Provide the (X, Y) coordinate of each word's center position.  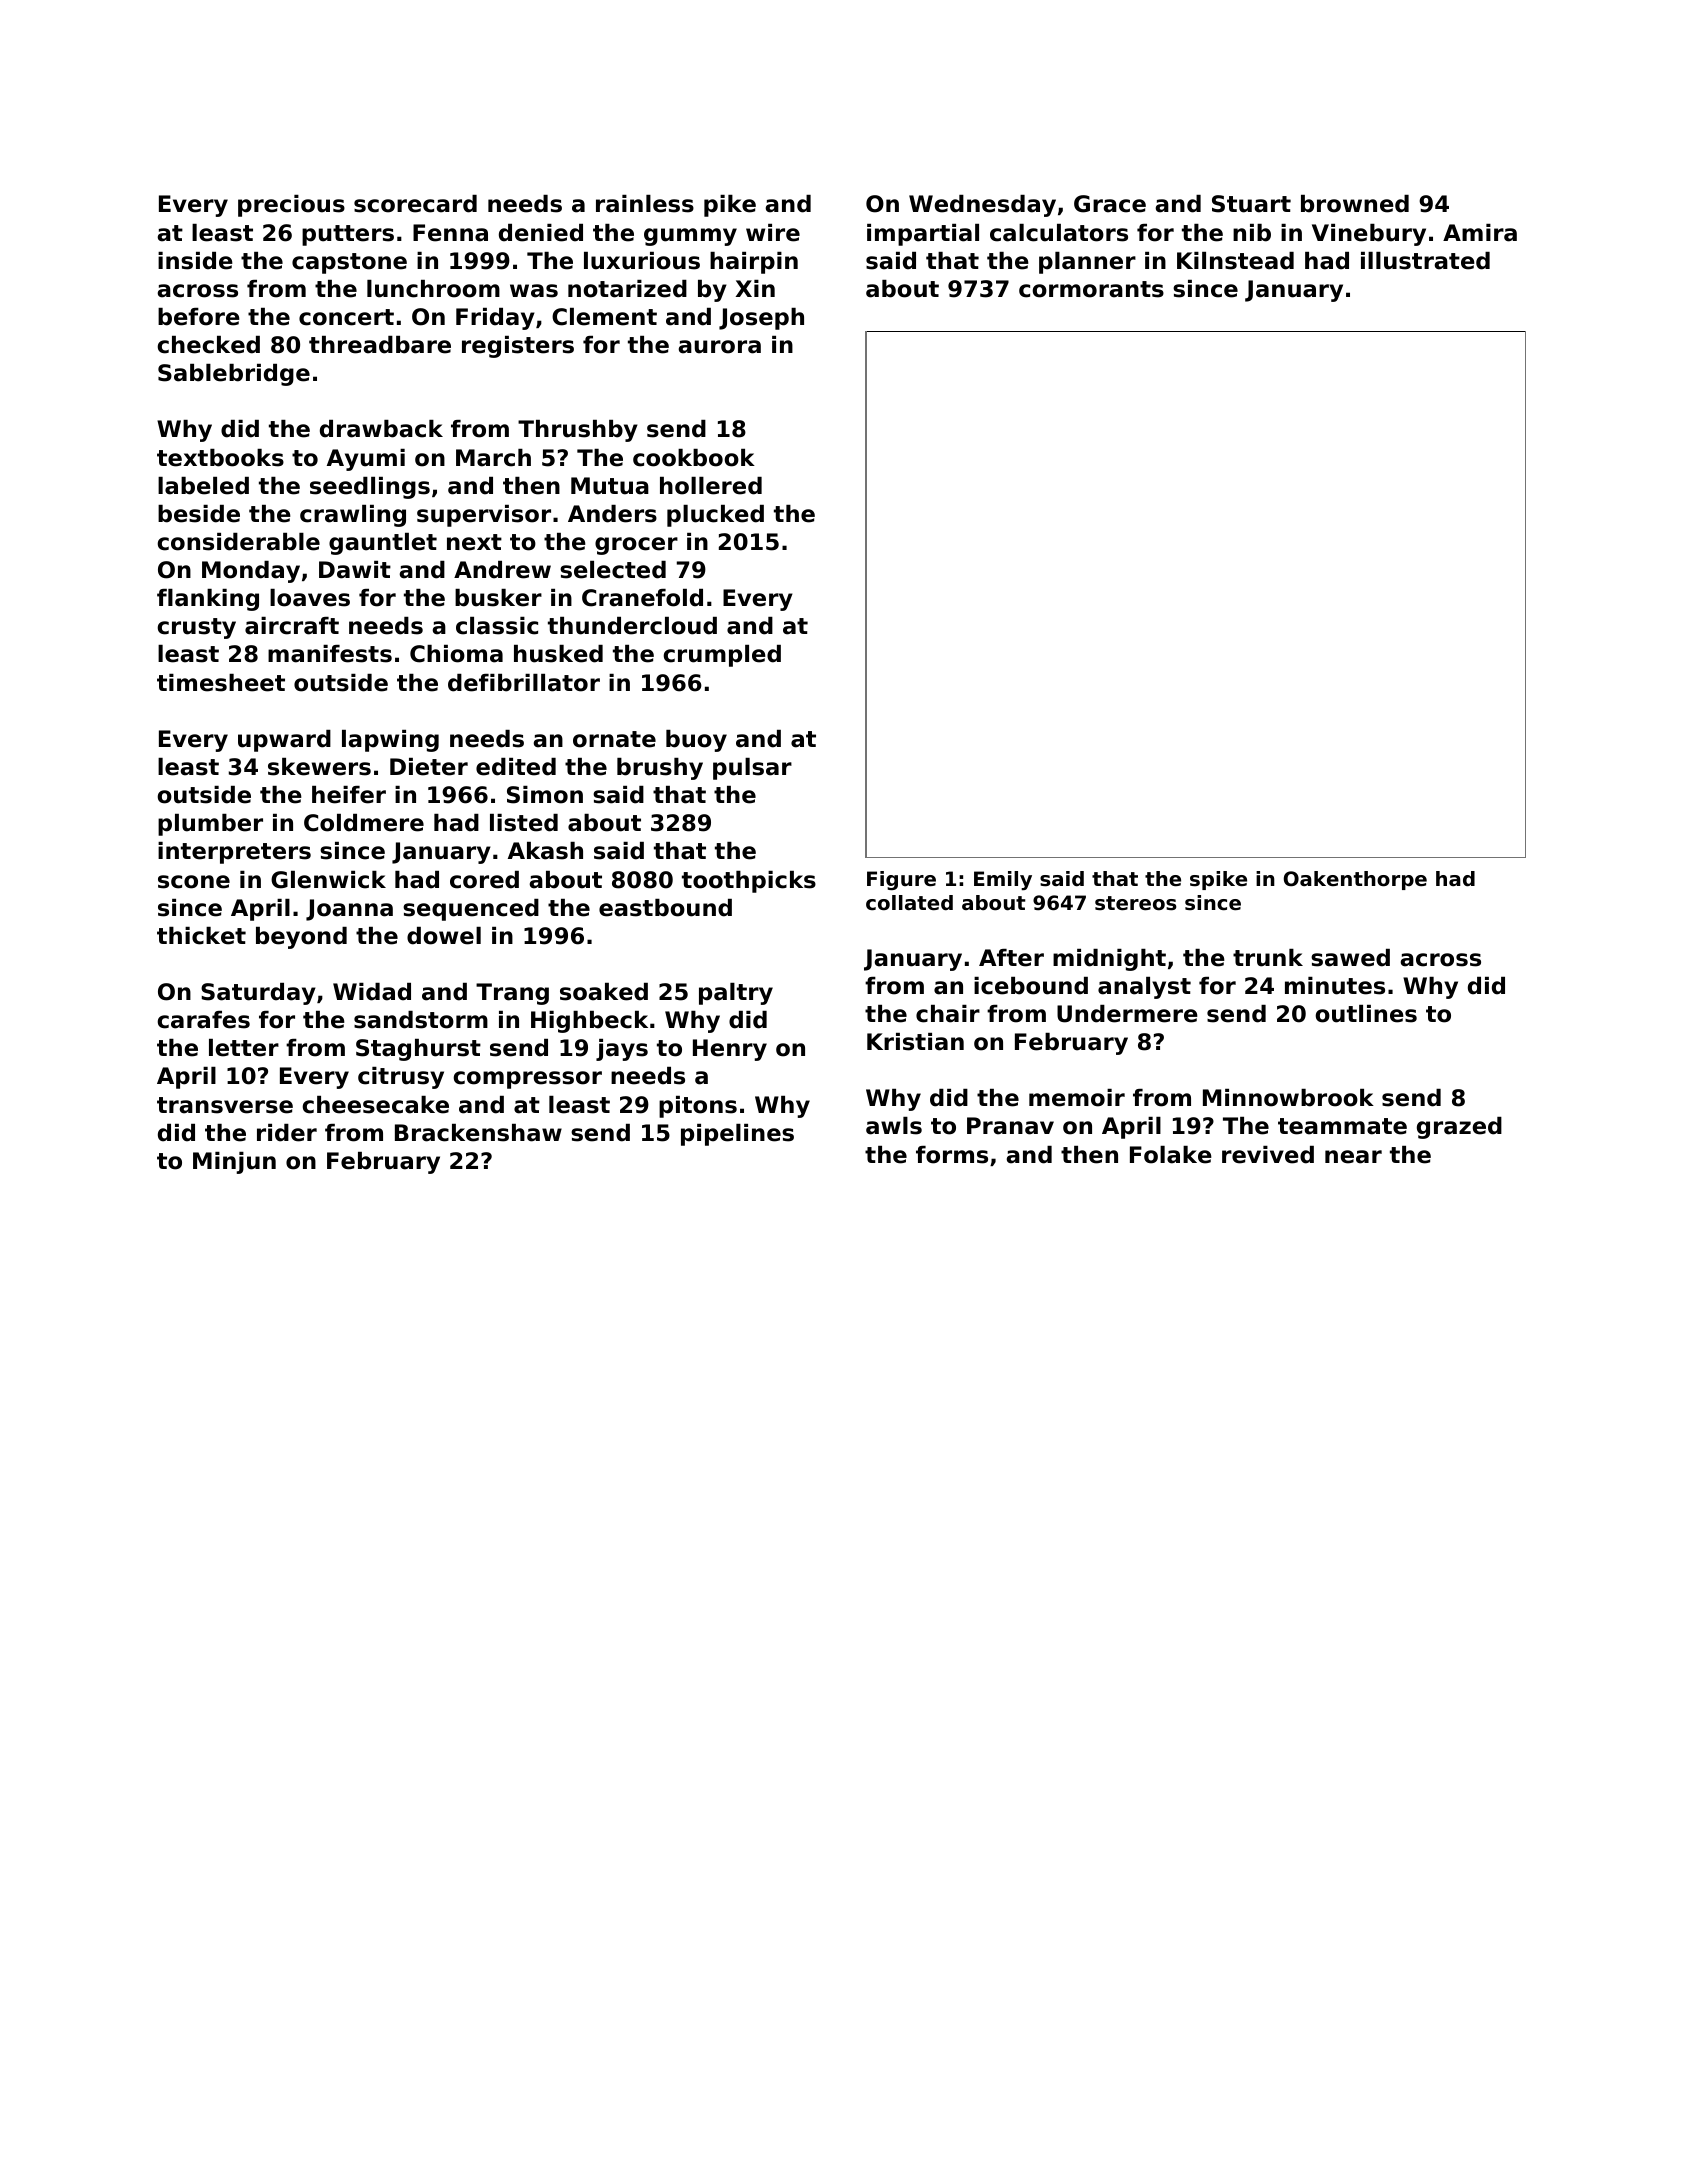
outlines (1366, 1014)
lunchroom (433, 289)
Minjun (234, 1163)
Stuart (1251, 204)
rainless (645, 204)
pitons (698, 1107)
